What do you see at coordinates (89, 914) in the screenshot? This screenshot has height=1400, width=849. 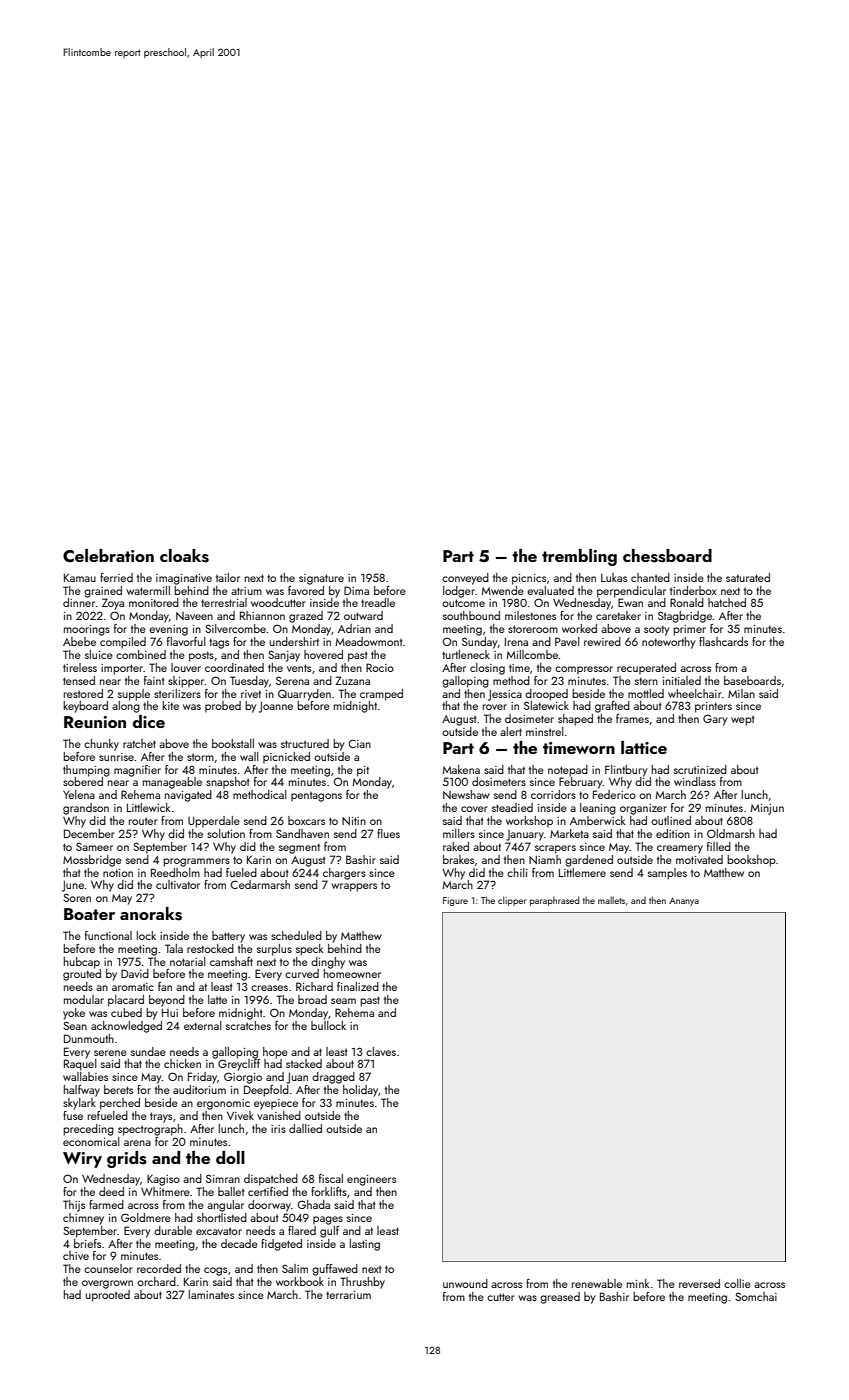 I see `Boater` at bounding box center [89, 914].
